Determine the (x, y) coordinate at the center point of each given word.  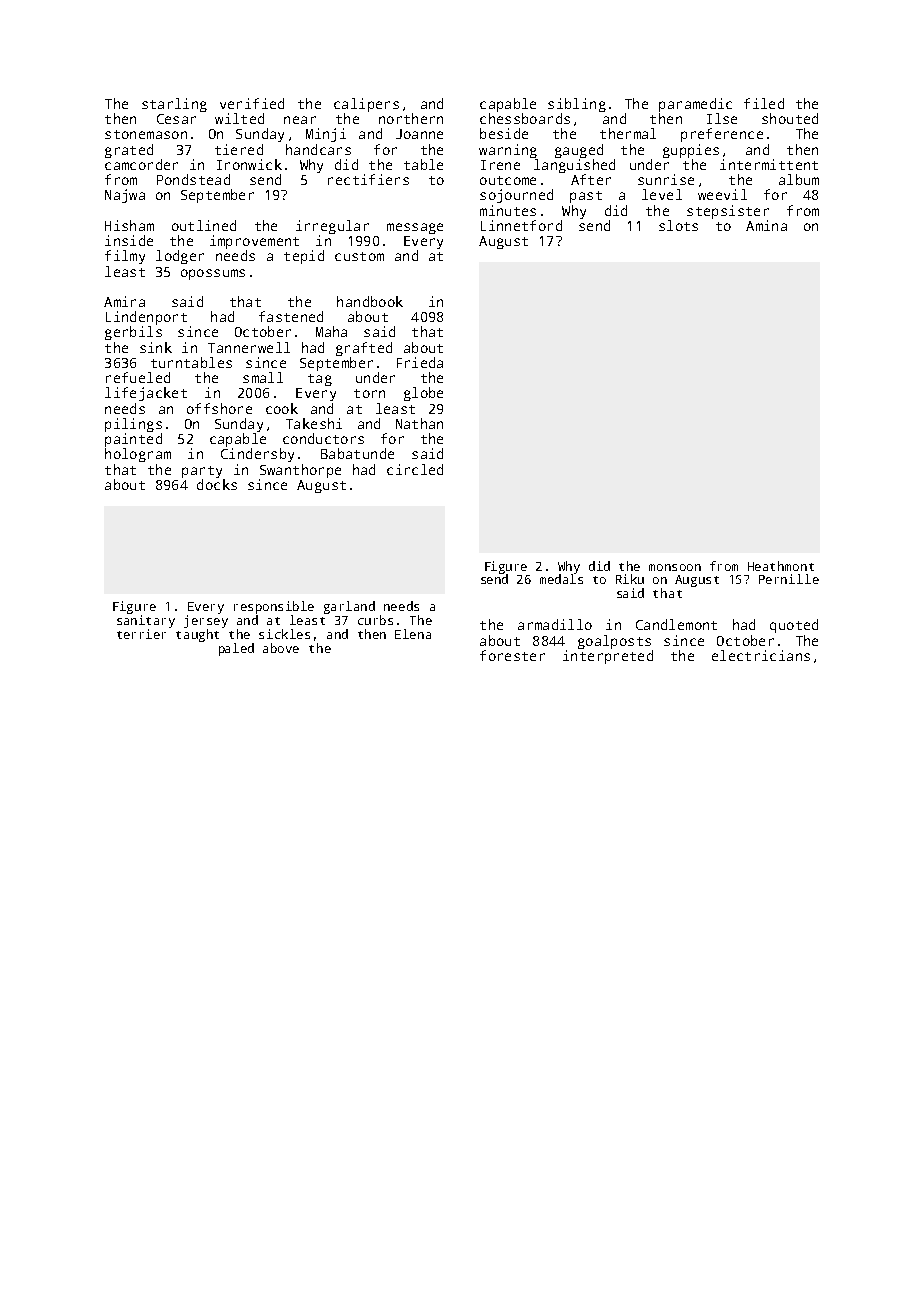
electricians (761, 655)
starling (174, 105)
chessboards (525, 118)
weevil (722, 194)
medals (561, 579)
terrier (141, 634)
